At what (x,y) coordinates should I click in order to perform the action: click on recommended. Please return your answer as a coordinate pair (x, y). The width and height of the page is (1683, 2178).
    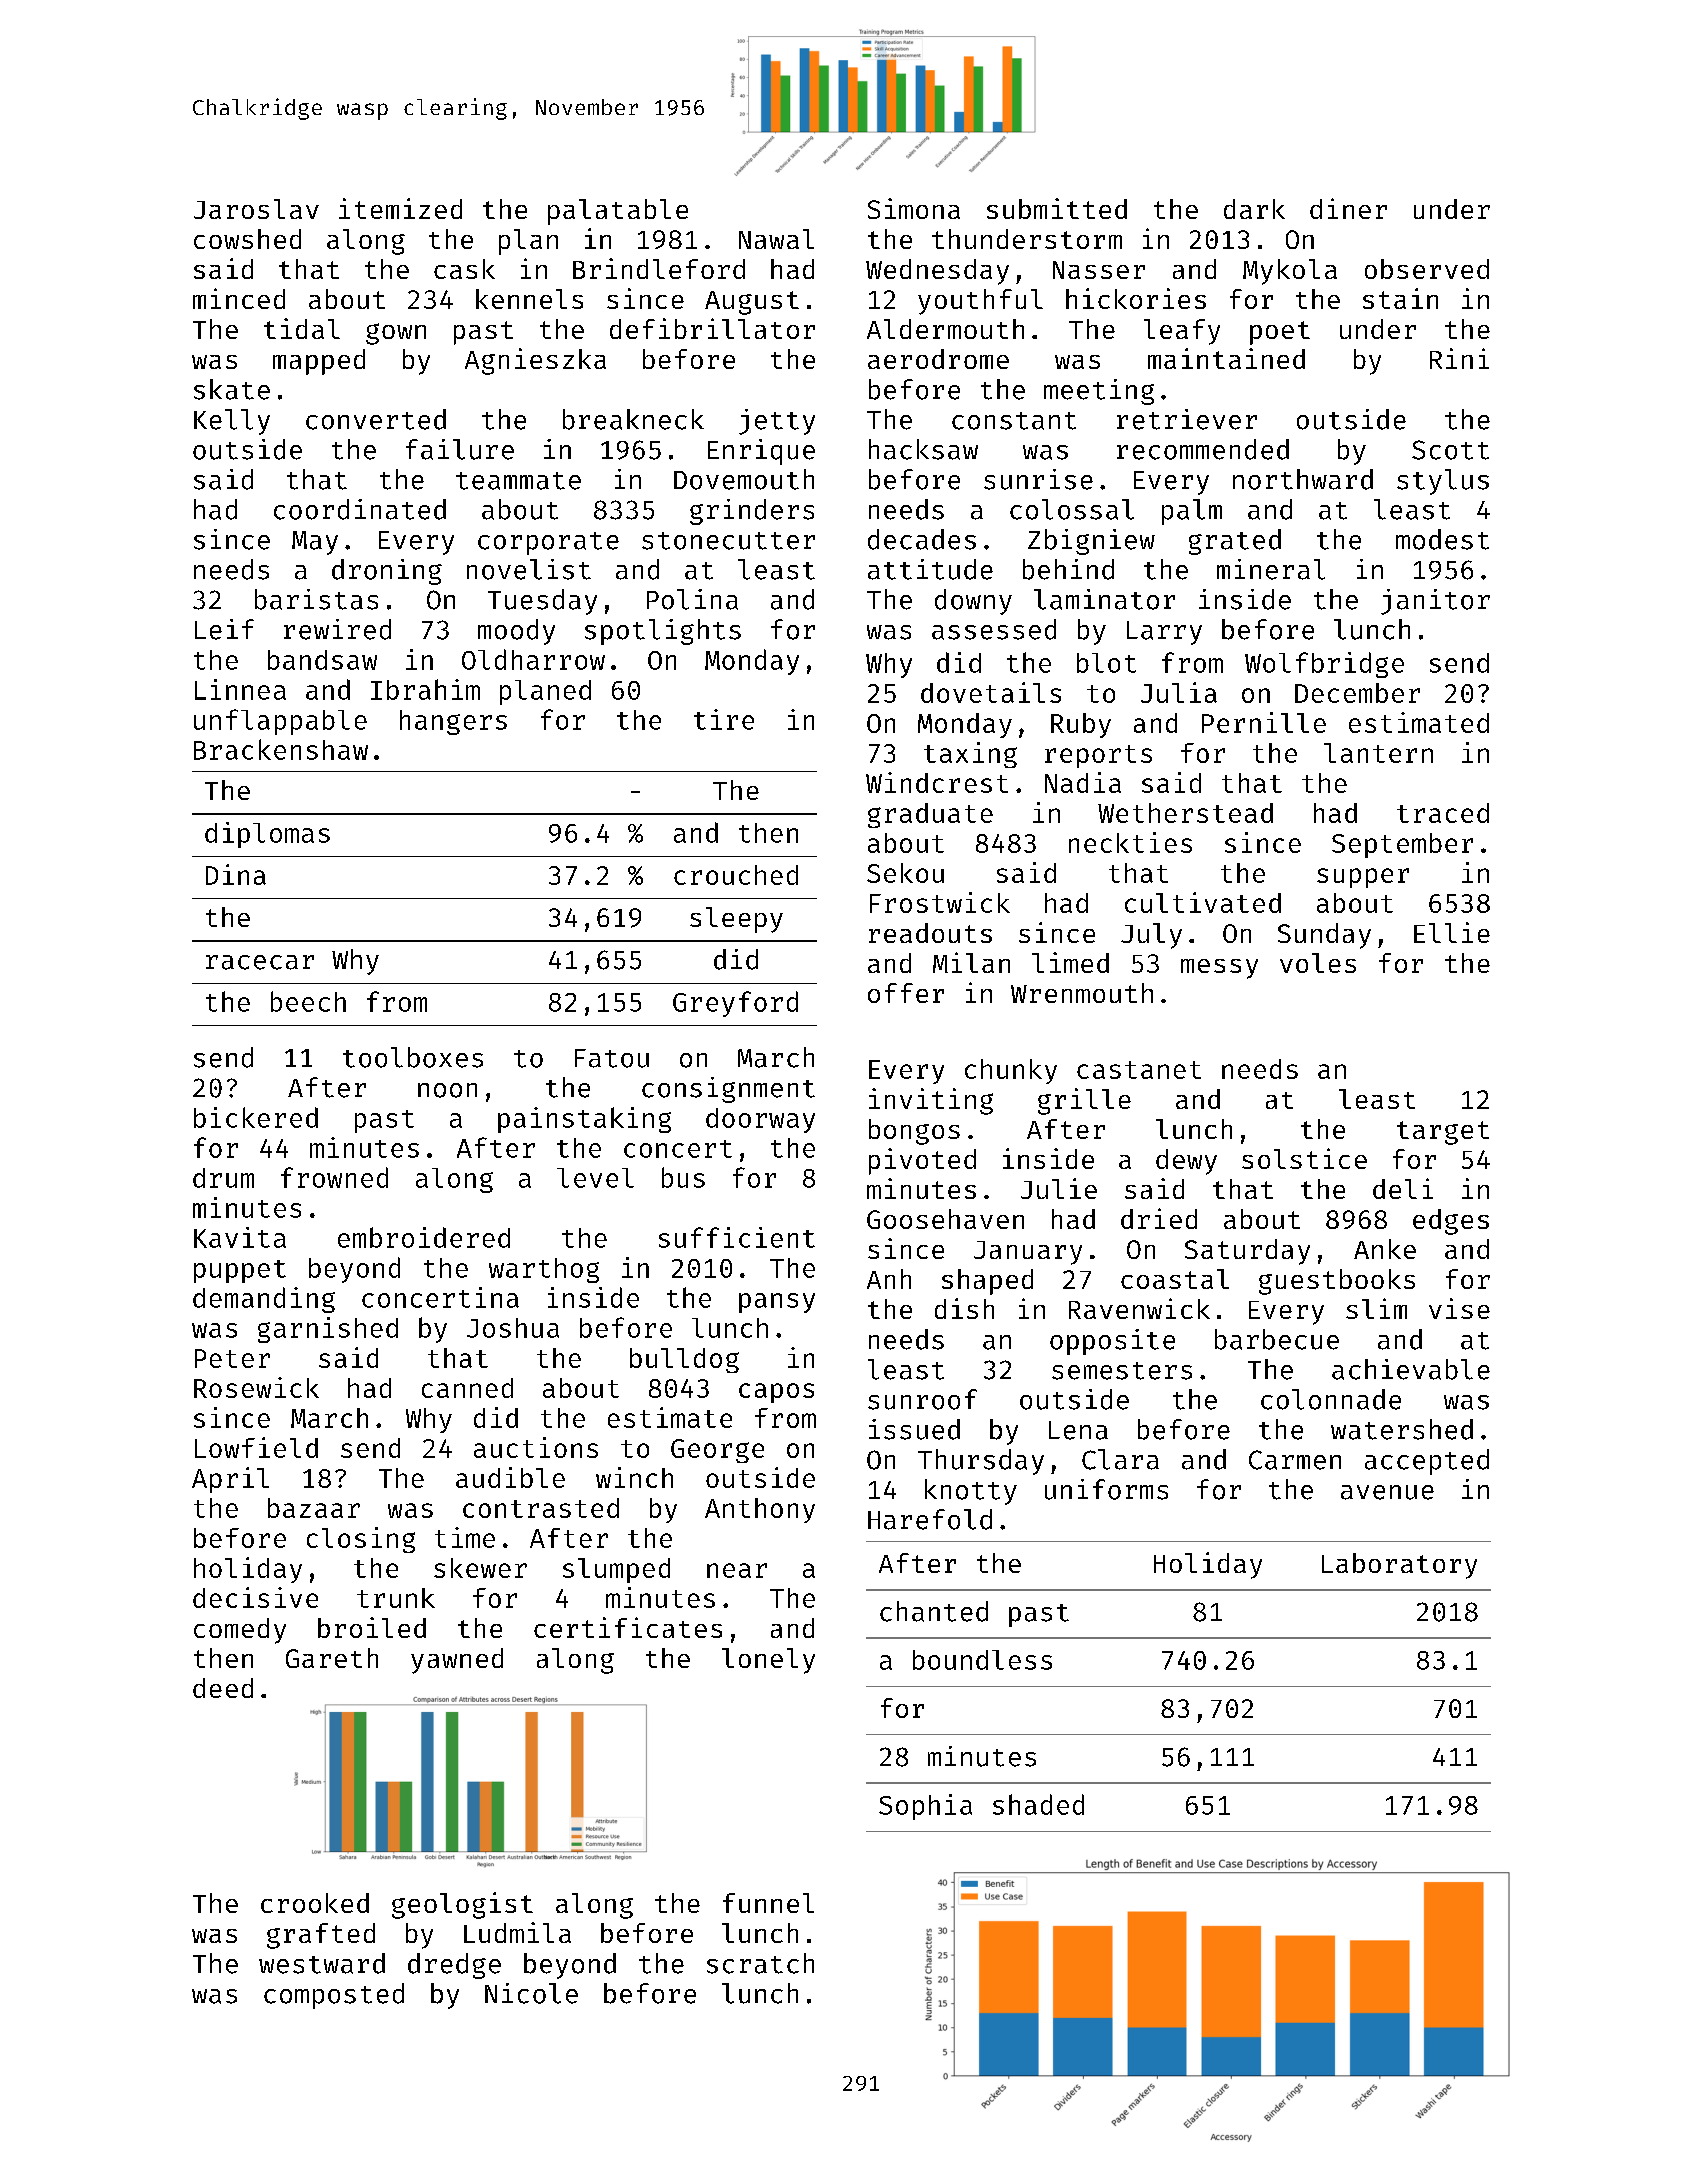
    Looking at the image, I should click on (1203, 449).
